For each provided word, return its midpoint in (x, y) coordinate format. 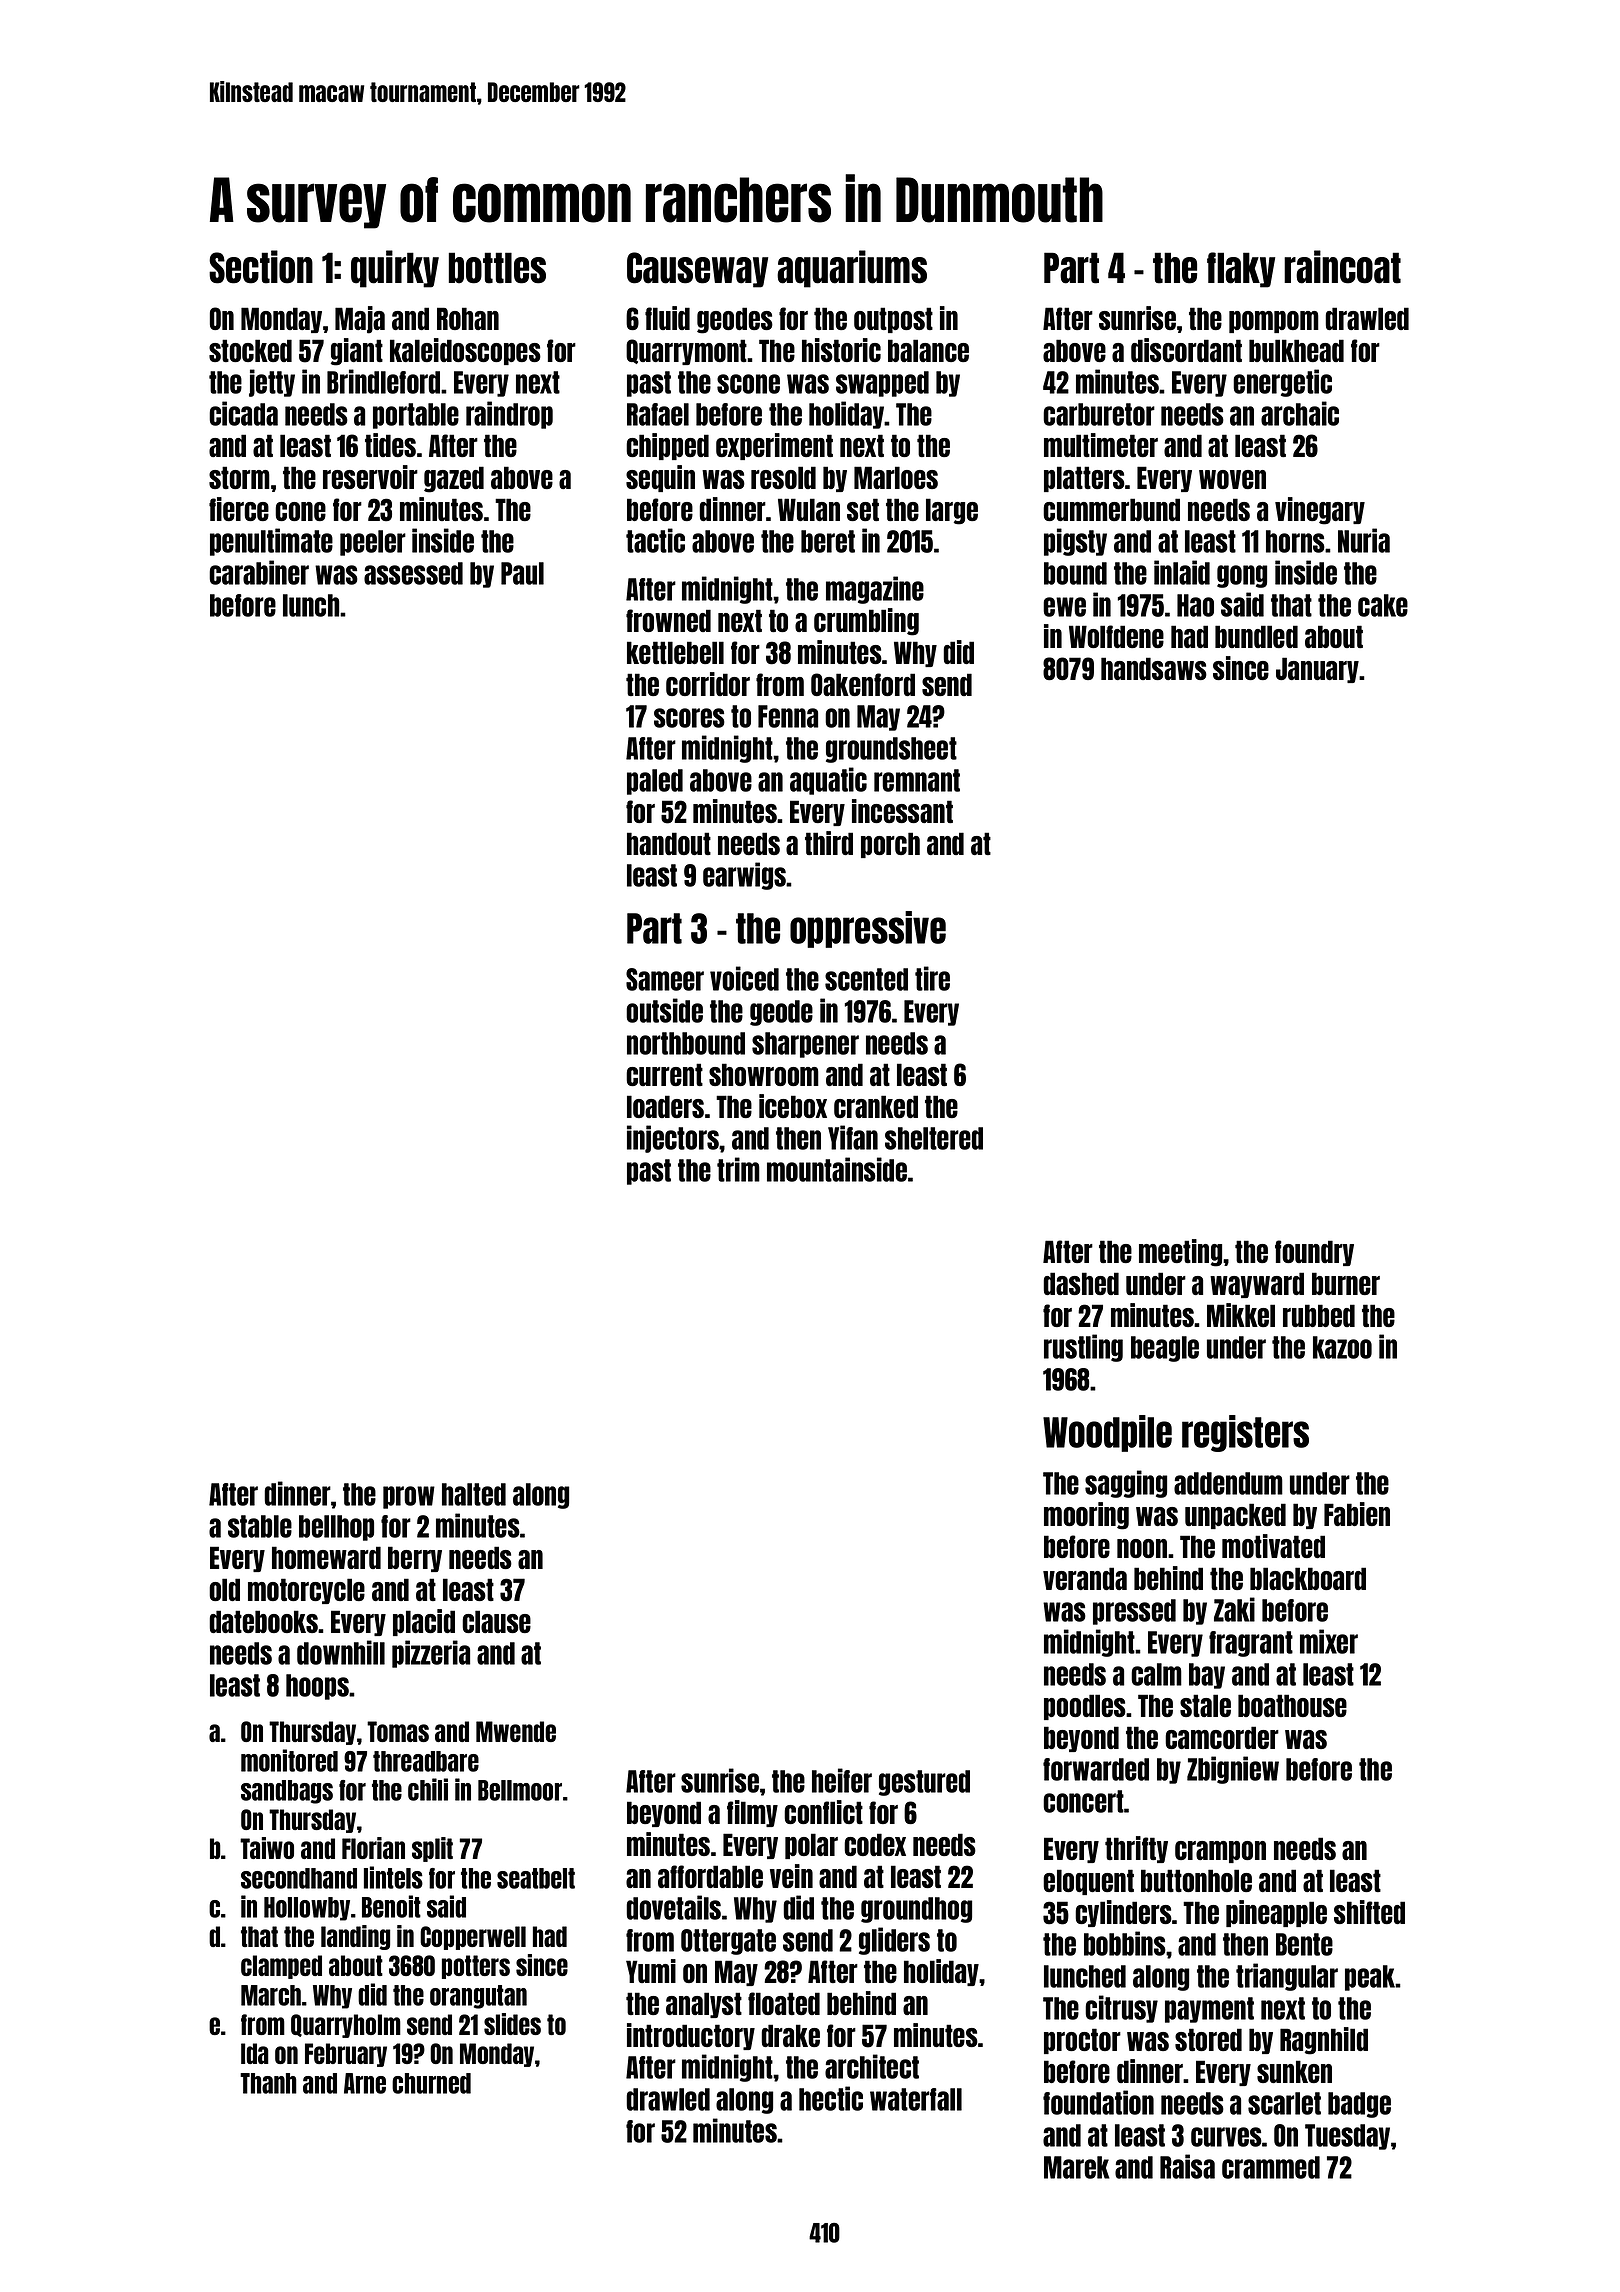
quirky (395, 269)
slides (512, 2024)
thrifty (1136, 1849)
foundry (1314, 1253)
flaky (1241, 270)
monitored (289, 1760)
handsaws (1154, 668)
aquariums (852, 269)
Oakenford (863, 684)
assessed (413, 573)
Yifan (853, 1137)
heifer (842, 1780)
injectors (673, 1139)
